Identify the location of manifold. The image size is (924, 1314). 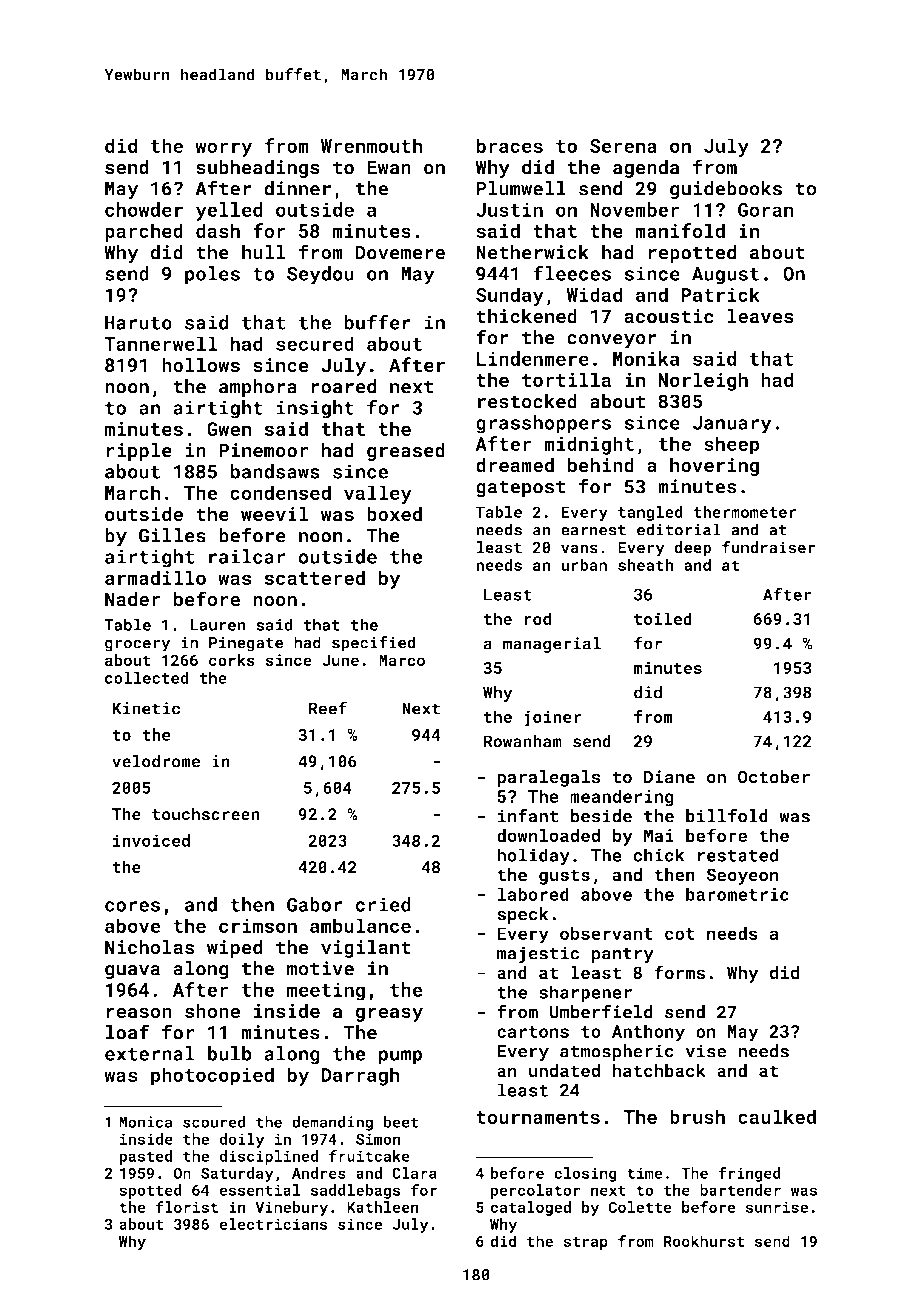
(680, 230).
